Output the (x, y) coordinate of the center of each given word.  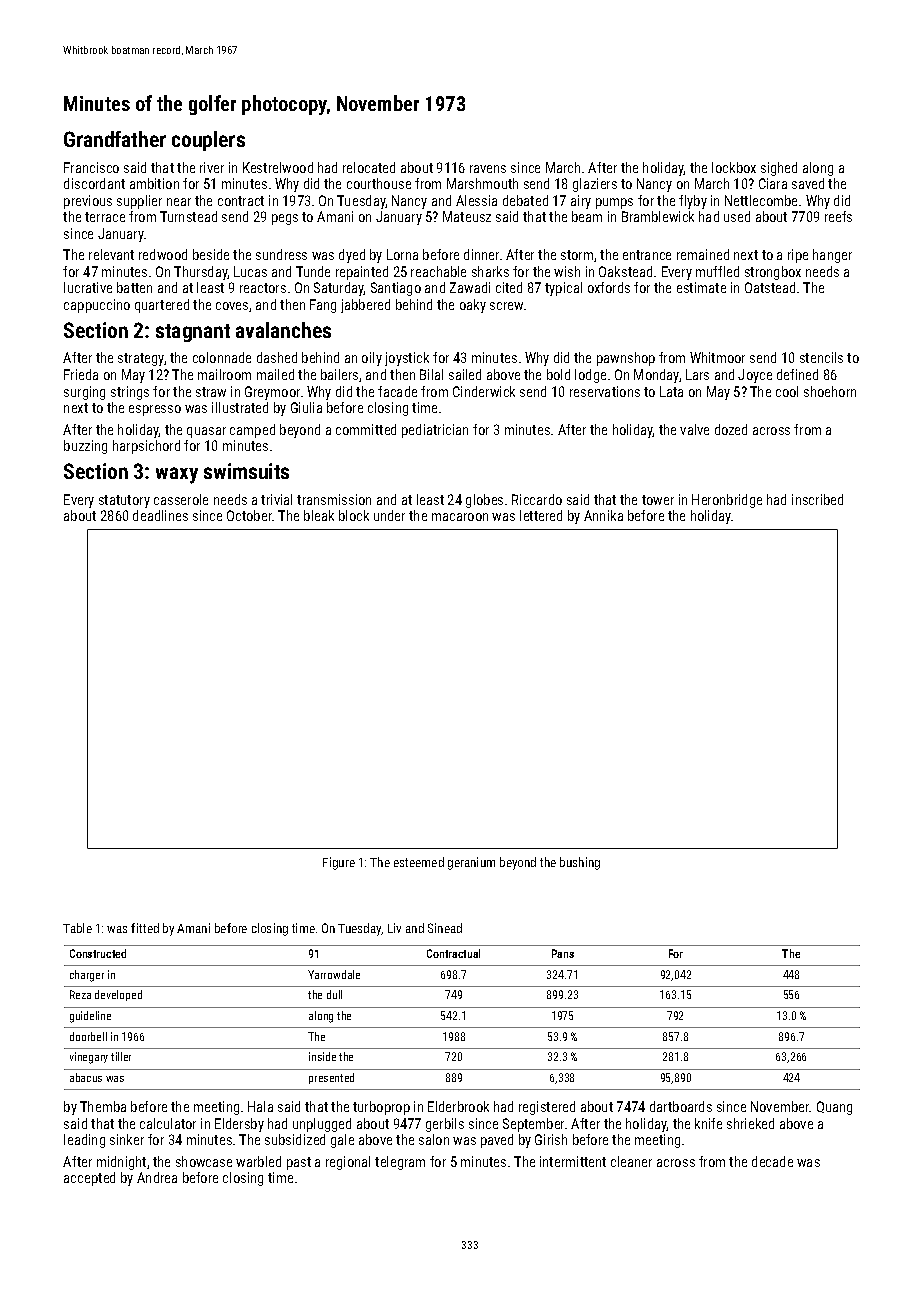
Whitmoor (717, 357)
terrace (105, 217)
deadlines (160, 515)
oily (372, 359)
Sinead (445, 928)
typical (563, 289)
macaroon (460, 517)
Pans (563, 953)
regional (348, 1163)
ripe (798, 256)
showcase (204, 1161)
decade (772, 1161)
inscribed (817, 499)
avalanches (283, 330)
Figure (339, 863)
